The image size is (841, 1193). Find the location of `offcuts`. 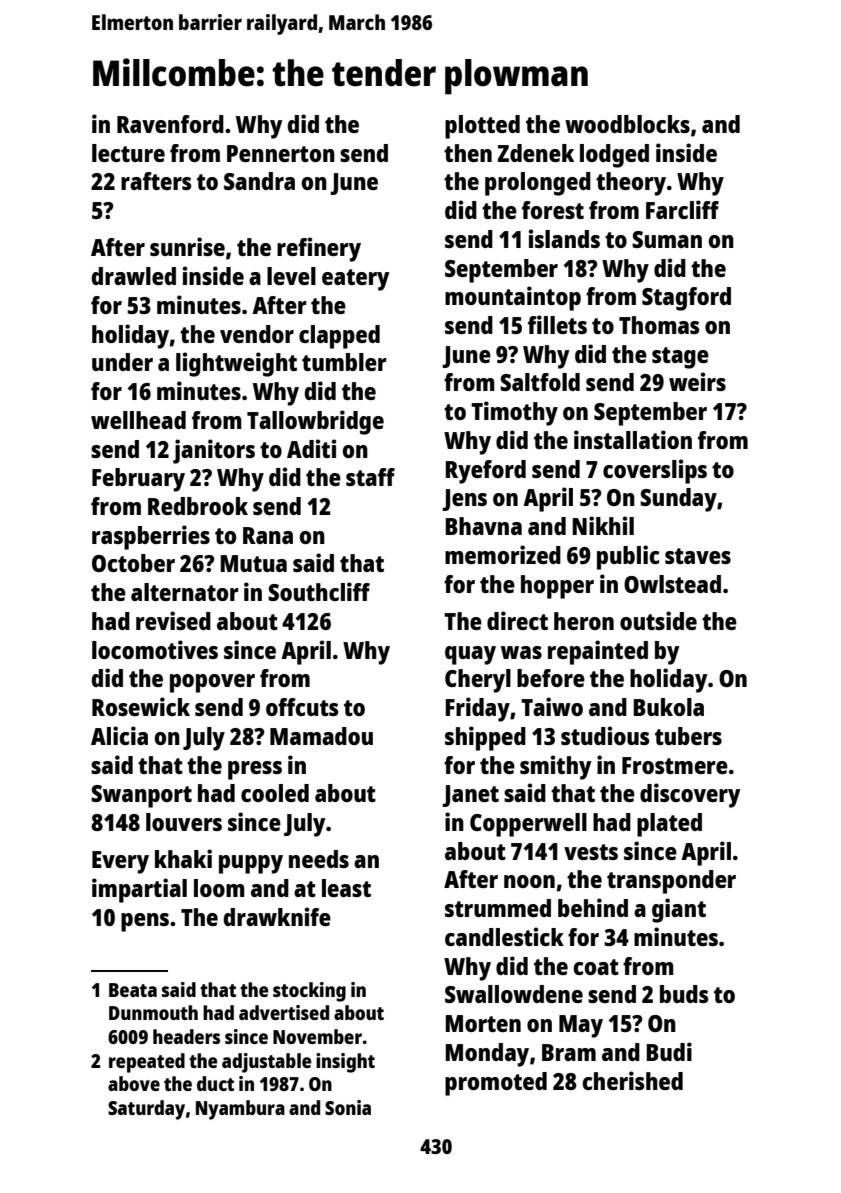

offcuts is located at coordinates (302, 707).
